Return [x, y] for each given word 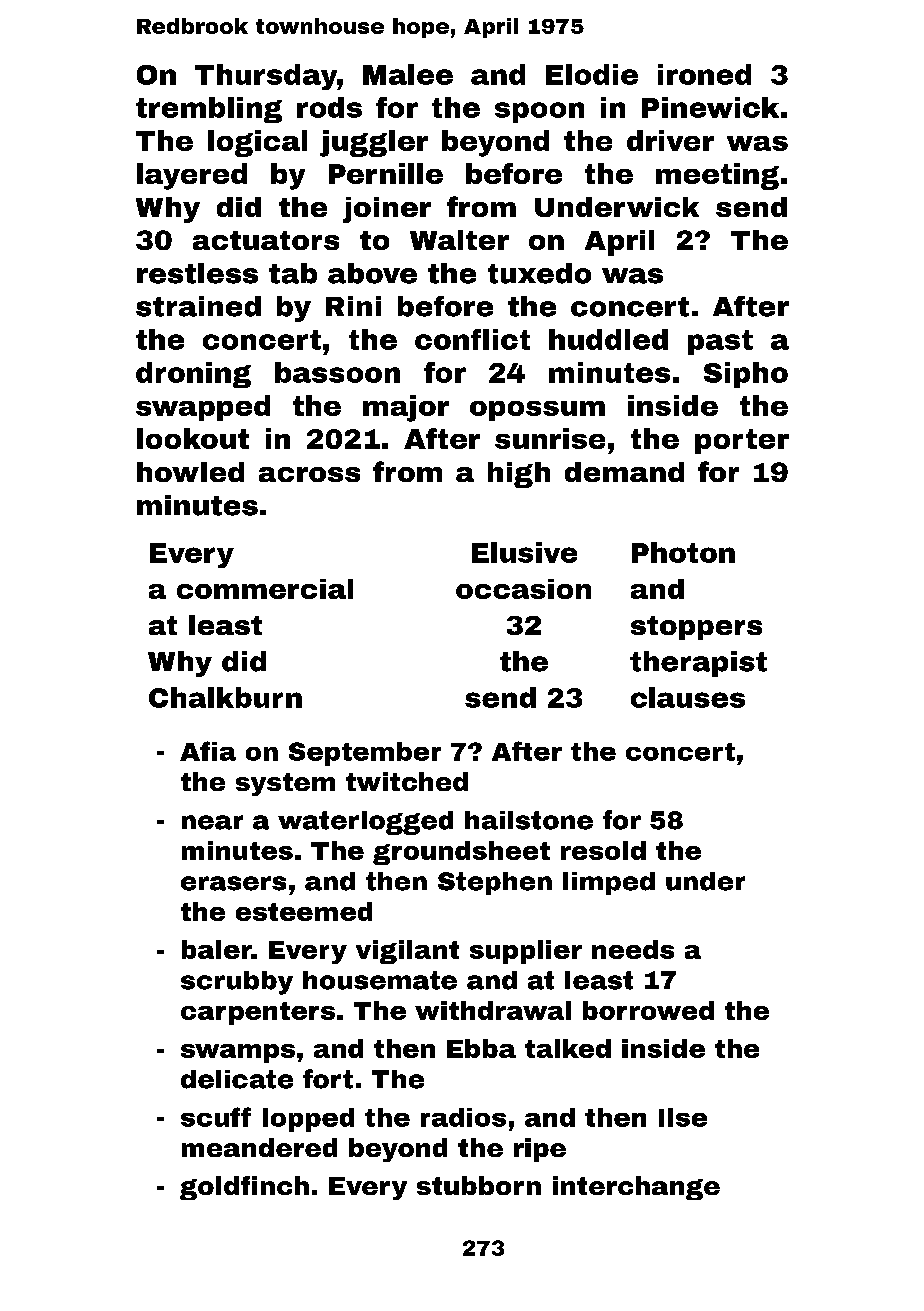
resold [603, 850]
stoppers [696, 628]
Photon [683, 552]
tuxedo [539, 273]
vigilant [407, 952]
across [309, 474]
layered [192, 176]
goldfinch [244, 1188]
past [720, 342]
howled [190, 472]
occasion [523, 589]
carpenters [258, 1013]
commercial [265, 589]
